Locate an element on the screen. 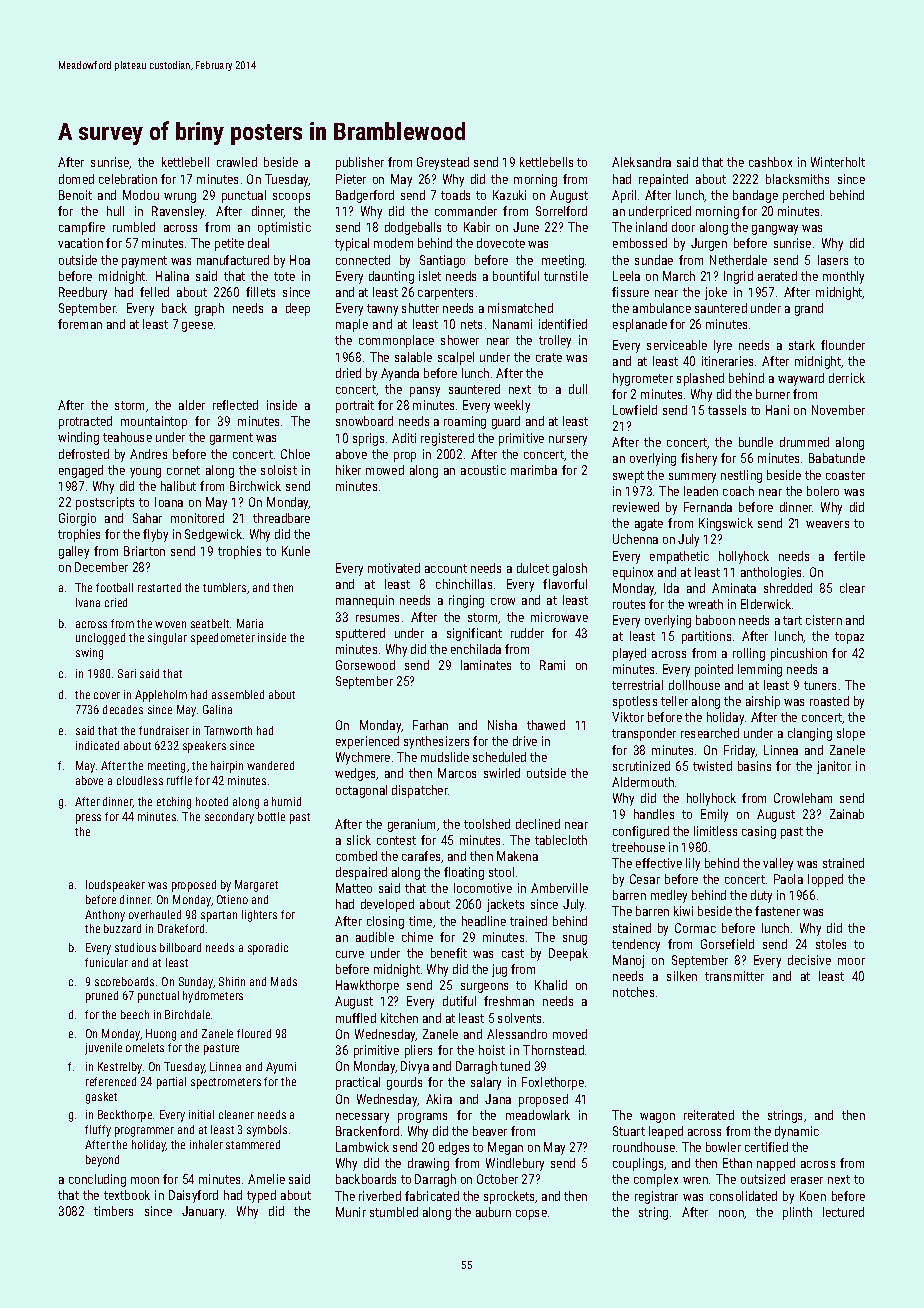  indicated is located at coordinates (97, 745).
